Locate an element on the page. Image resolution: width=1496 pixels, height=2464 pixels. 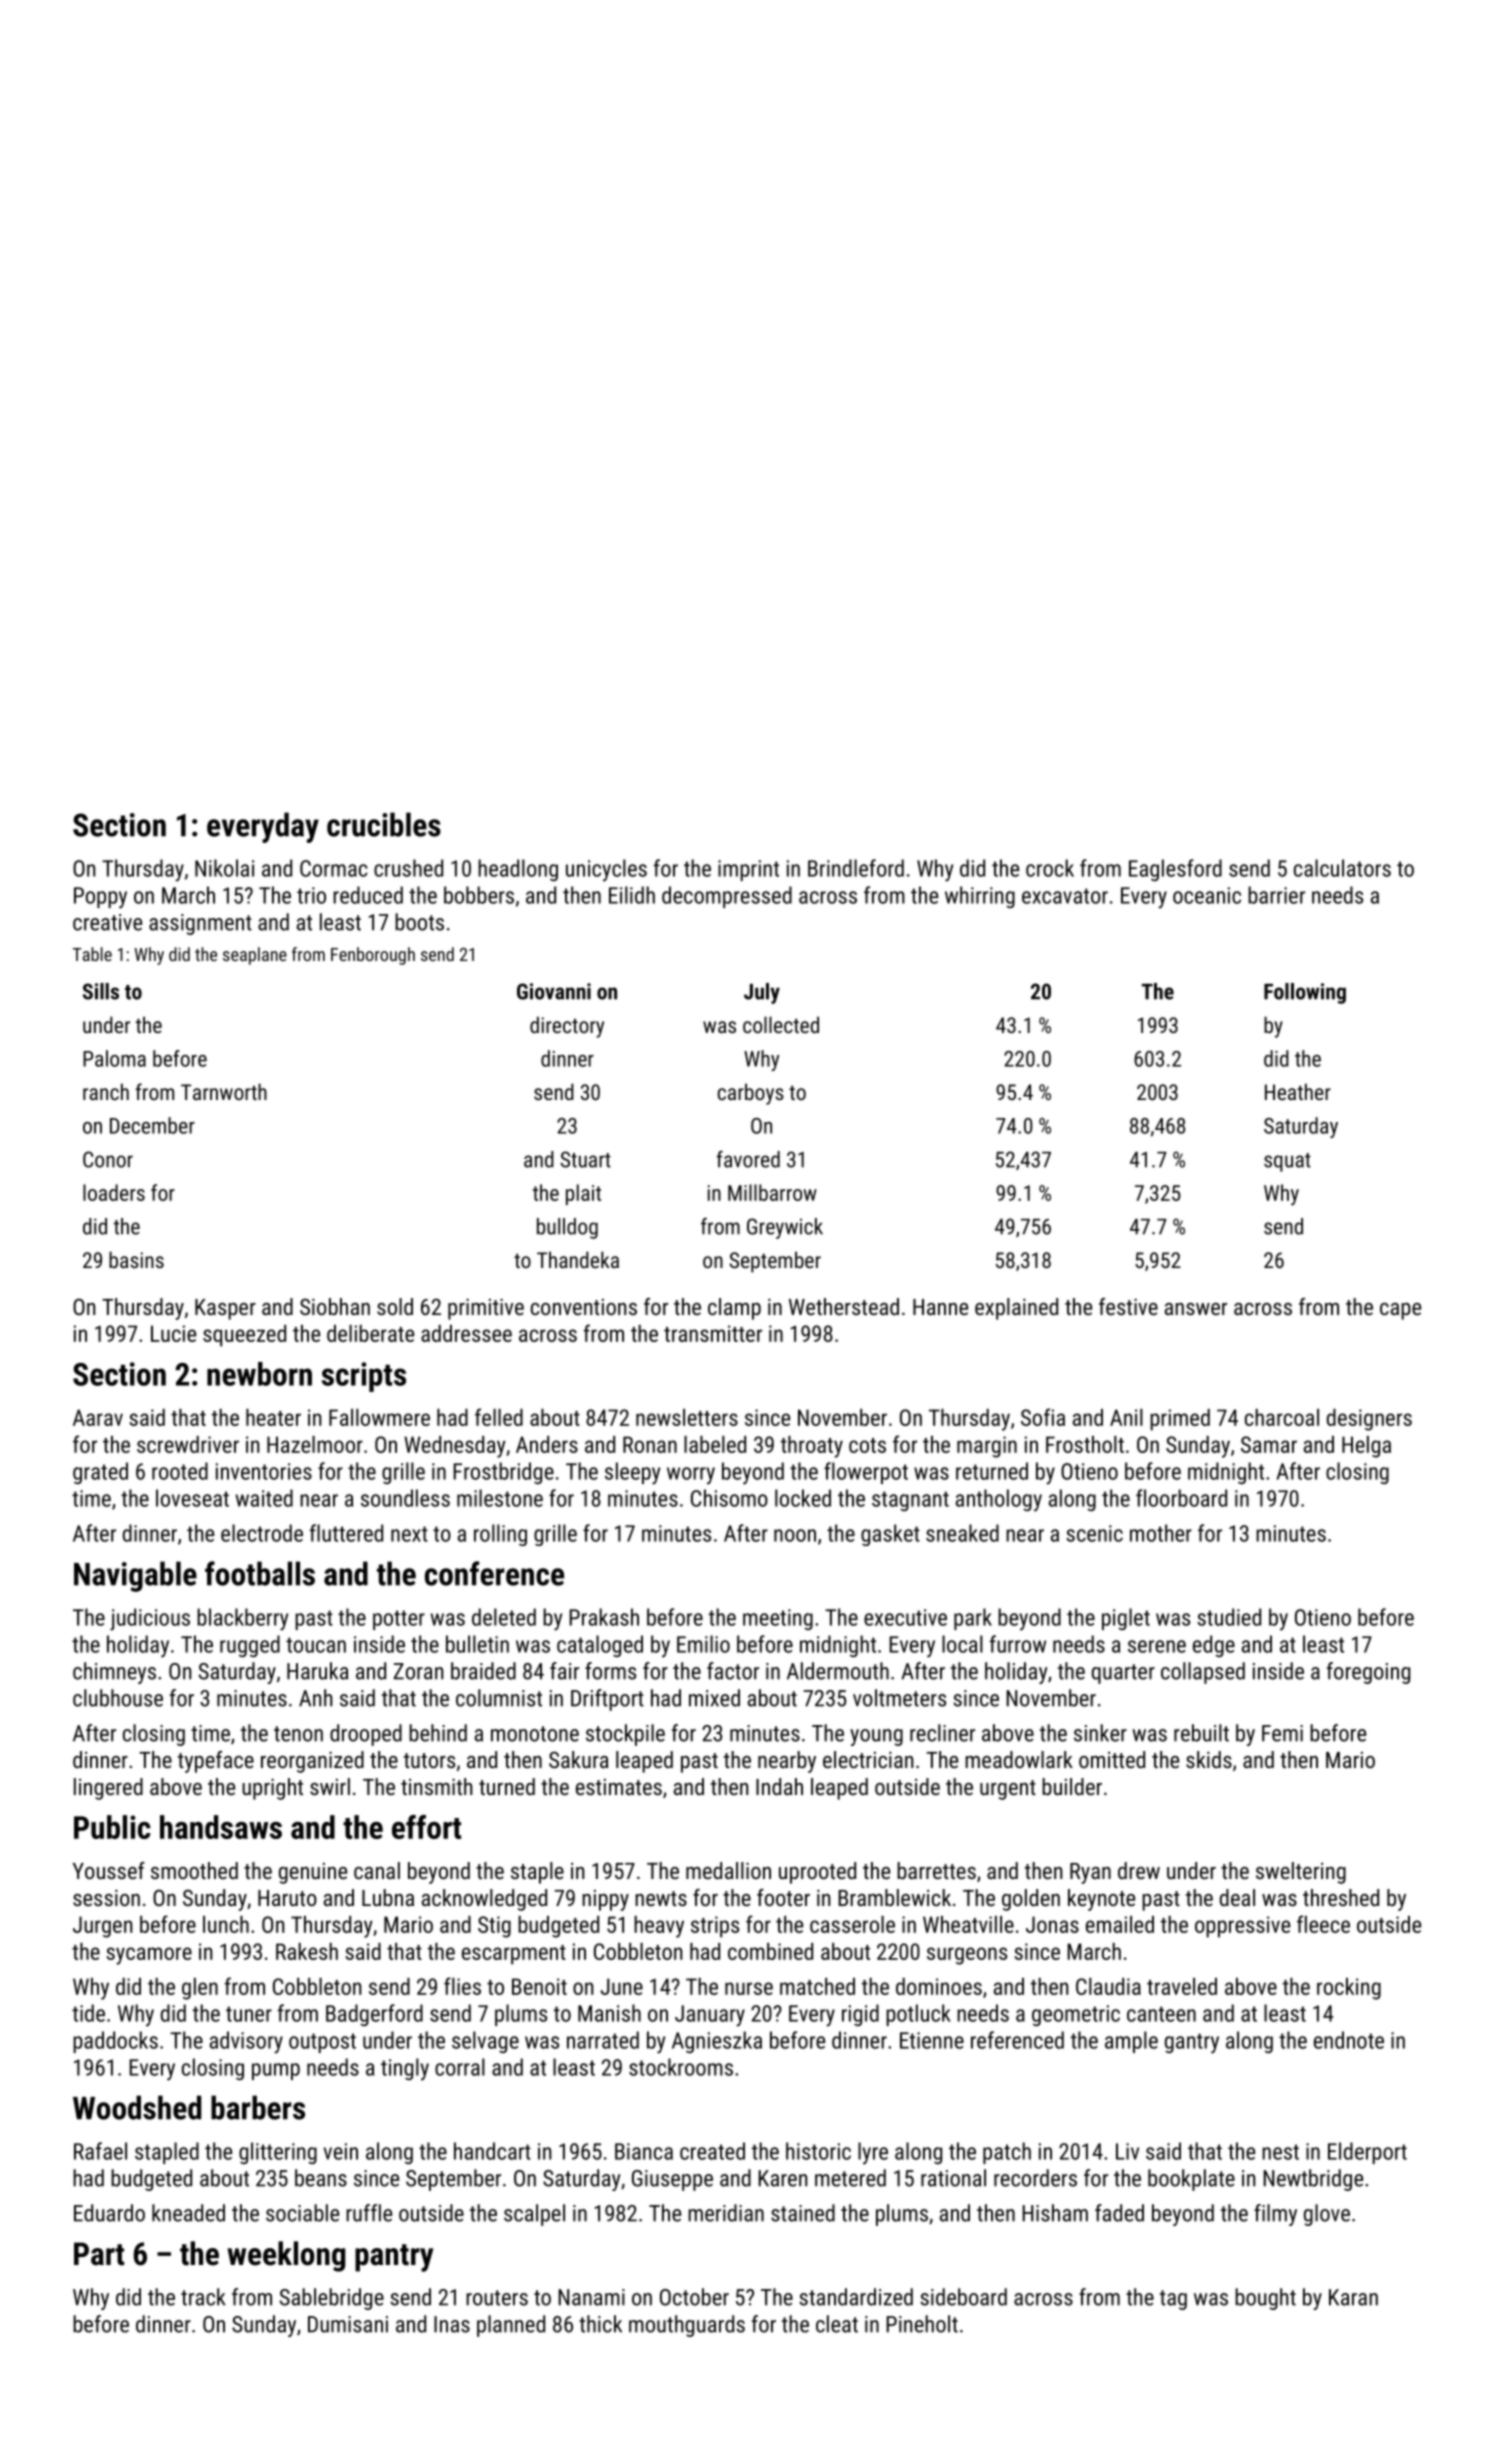
smoothed is located at coordinates (194, 1870).
